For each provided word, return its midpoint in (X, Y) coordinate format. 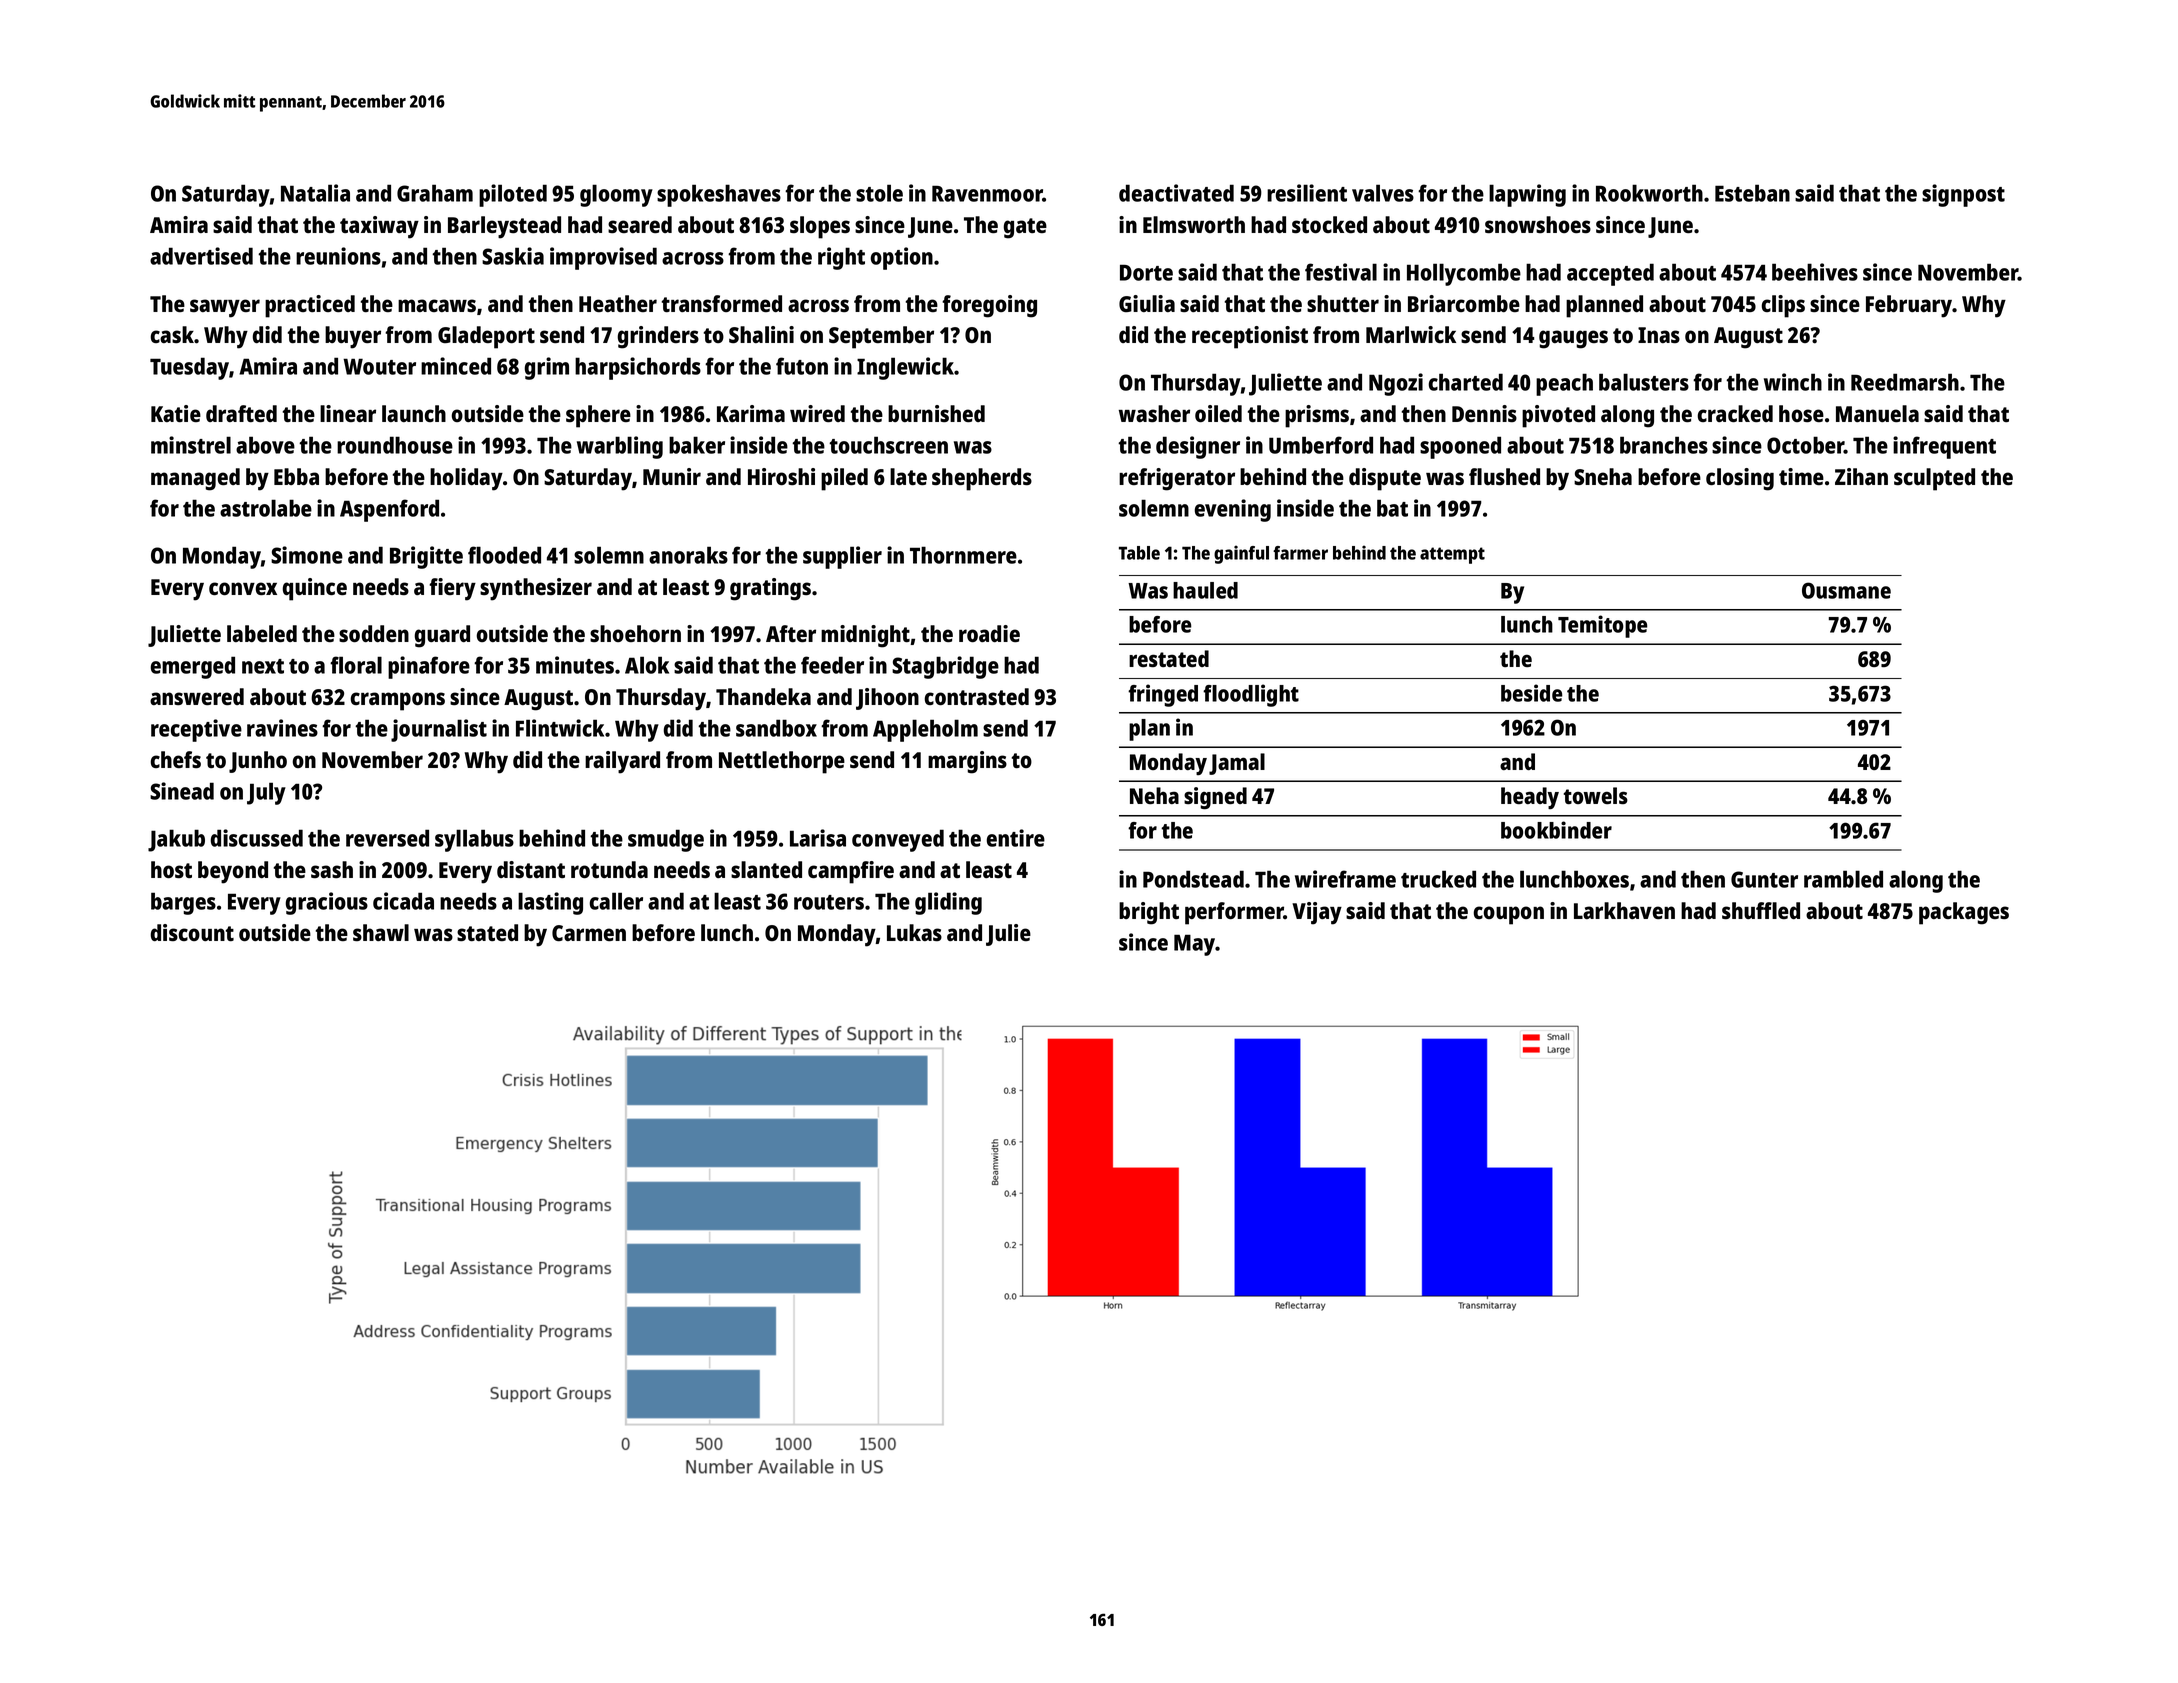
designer (1198, 447)
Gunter (1764, 879)
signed (1215, 798)
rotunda (609, 869)
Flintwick (560, 728)
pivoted (1558, 416)
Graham (435, 193)
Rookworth (1649, 193)
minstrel (191, 445)
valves (1383, 193)
